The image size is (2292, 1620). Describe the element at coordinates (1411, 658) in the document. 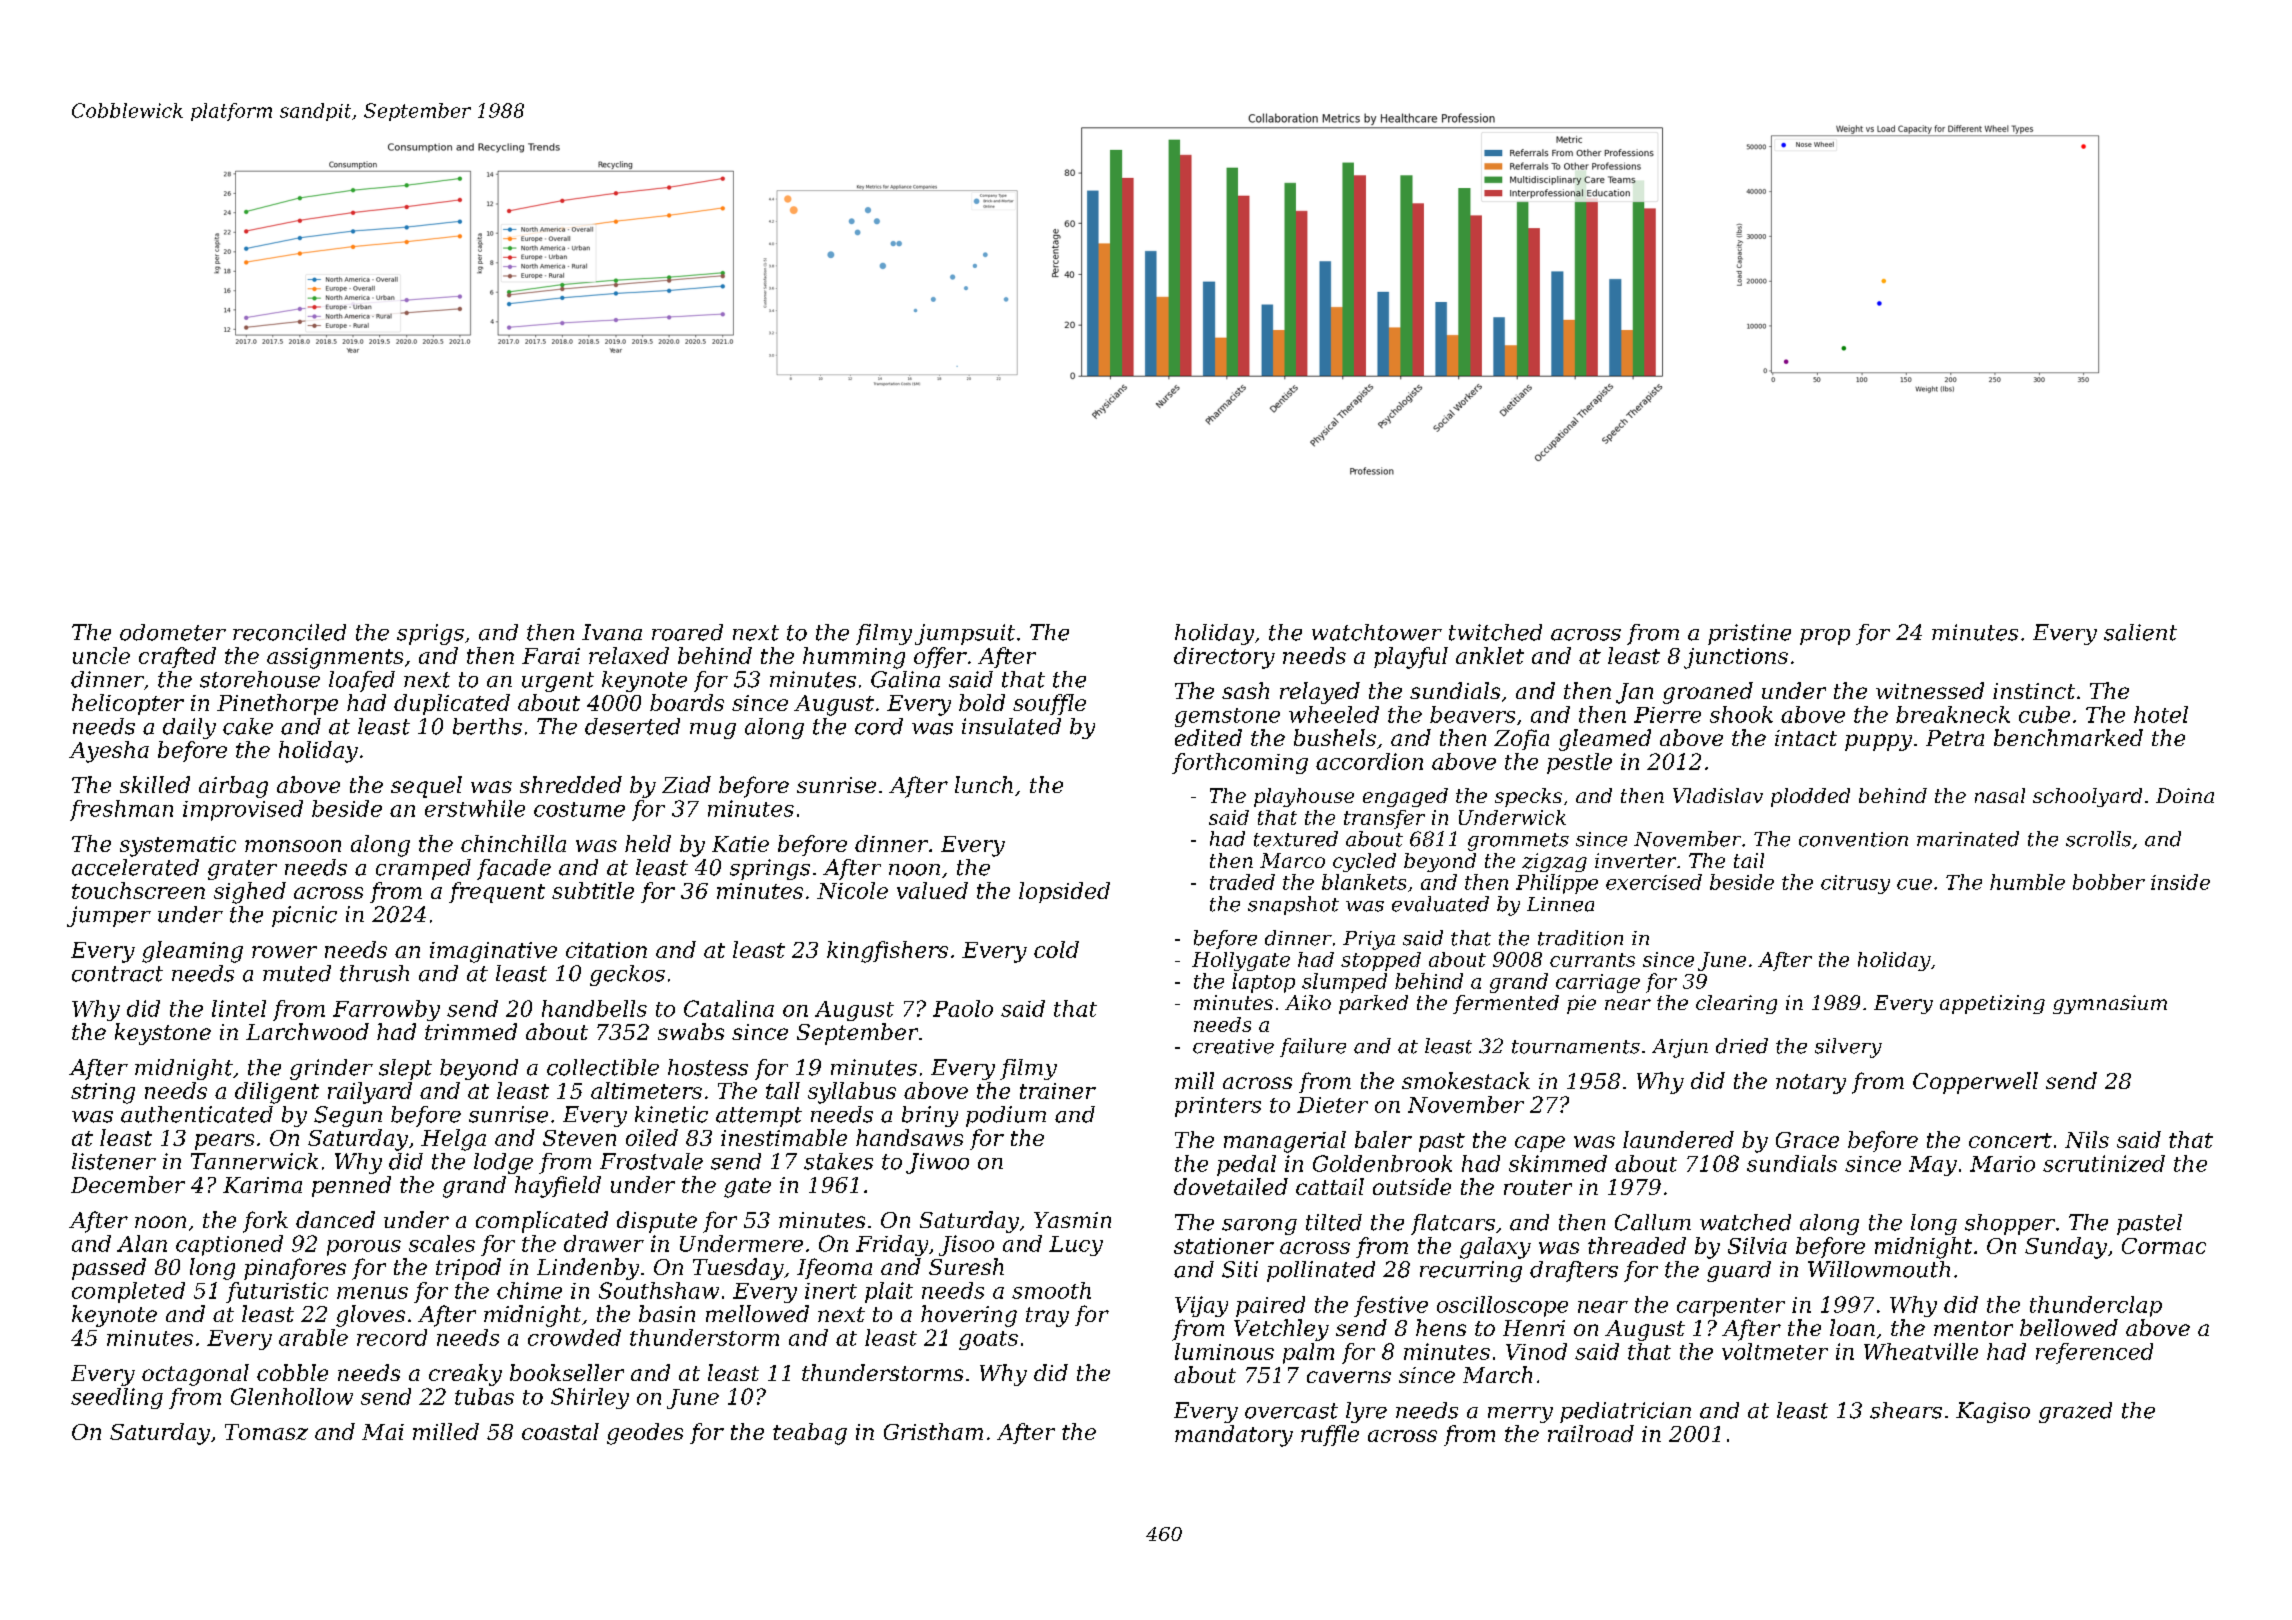

I see `playful` at that location.
